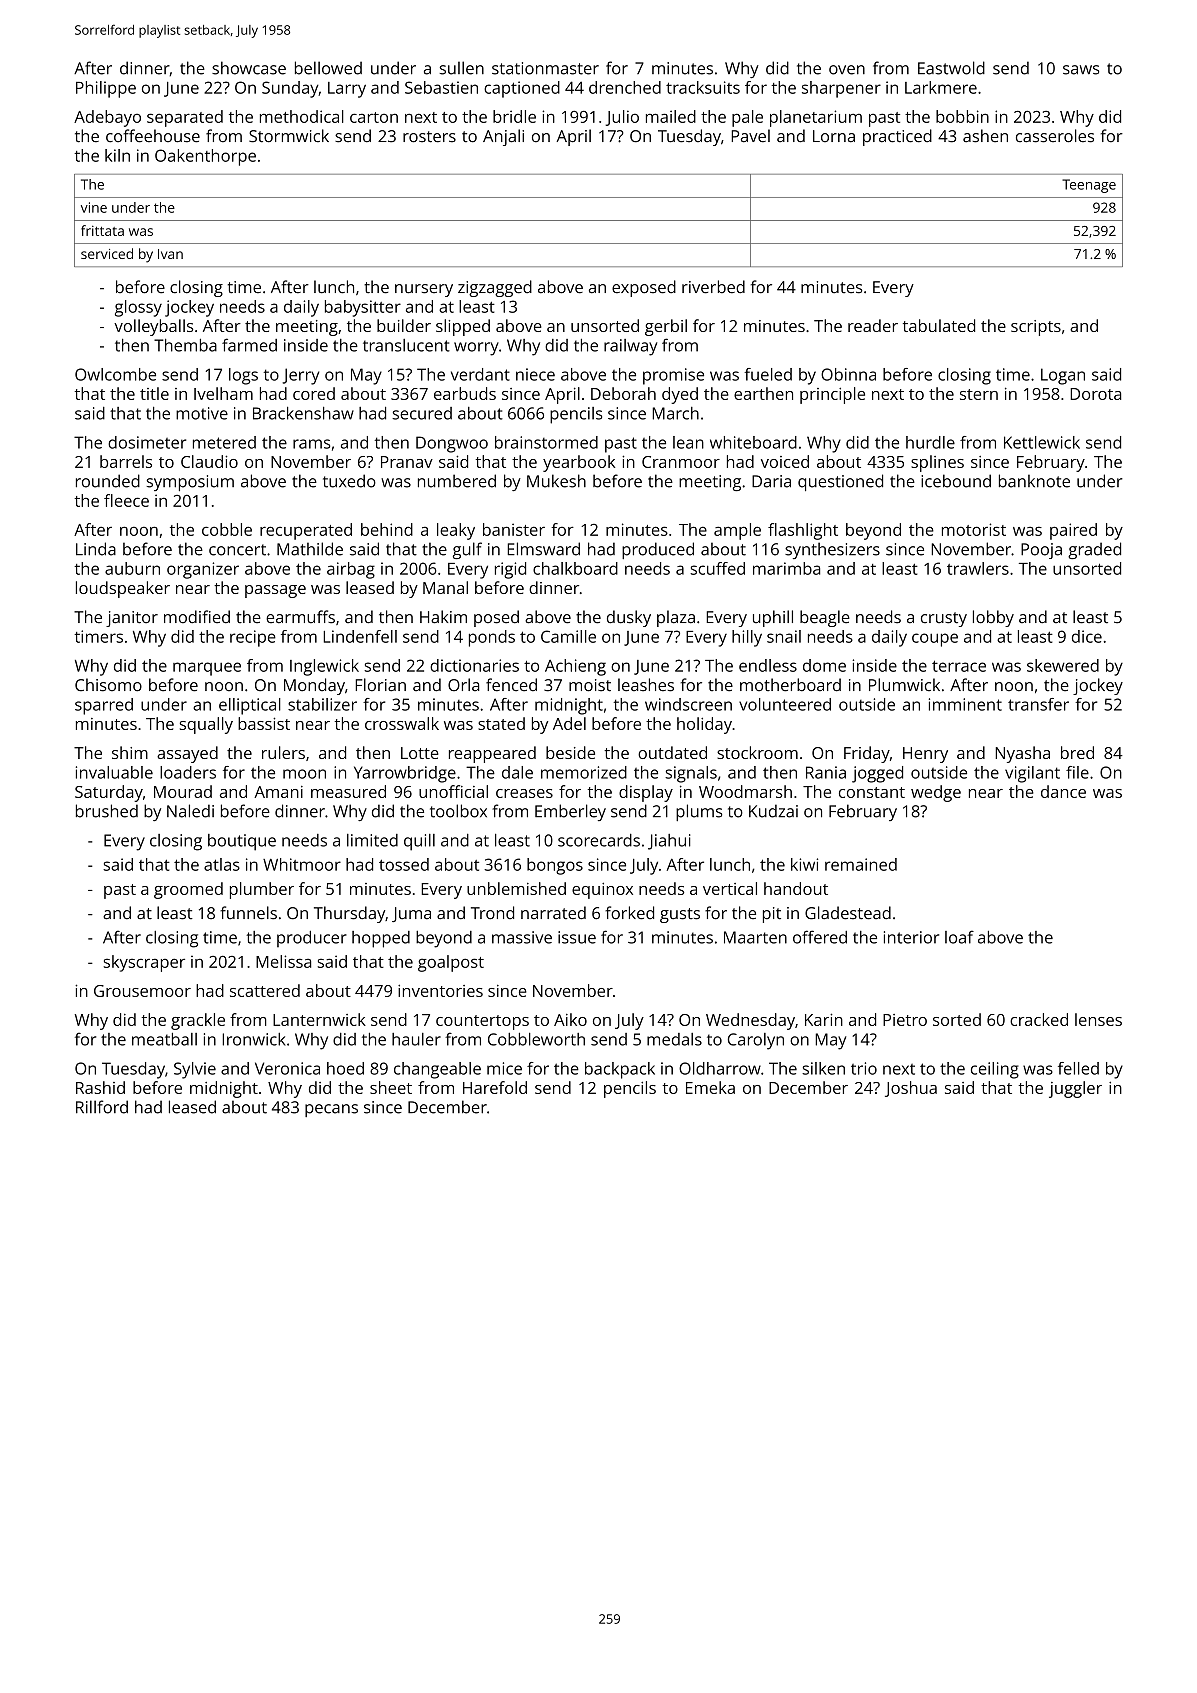 The image size is (1197, 1693). I want to click on Dorota, so click(1095, 394).
